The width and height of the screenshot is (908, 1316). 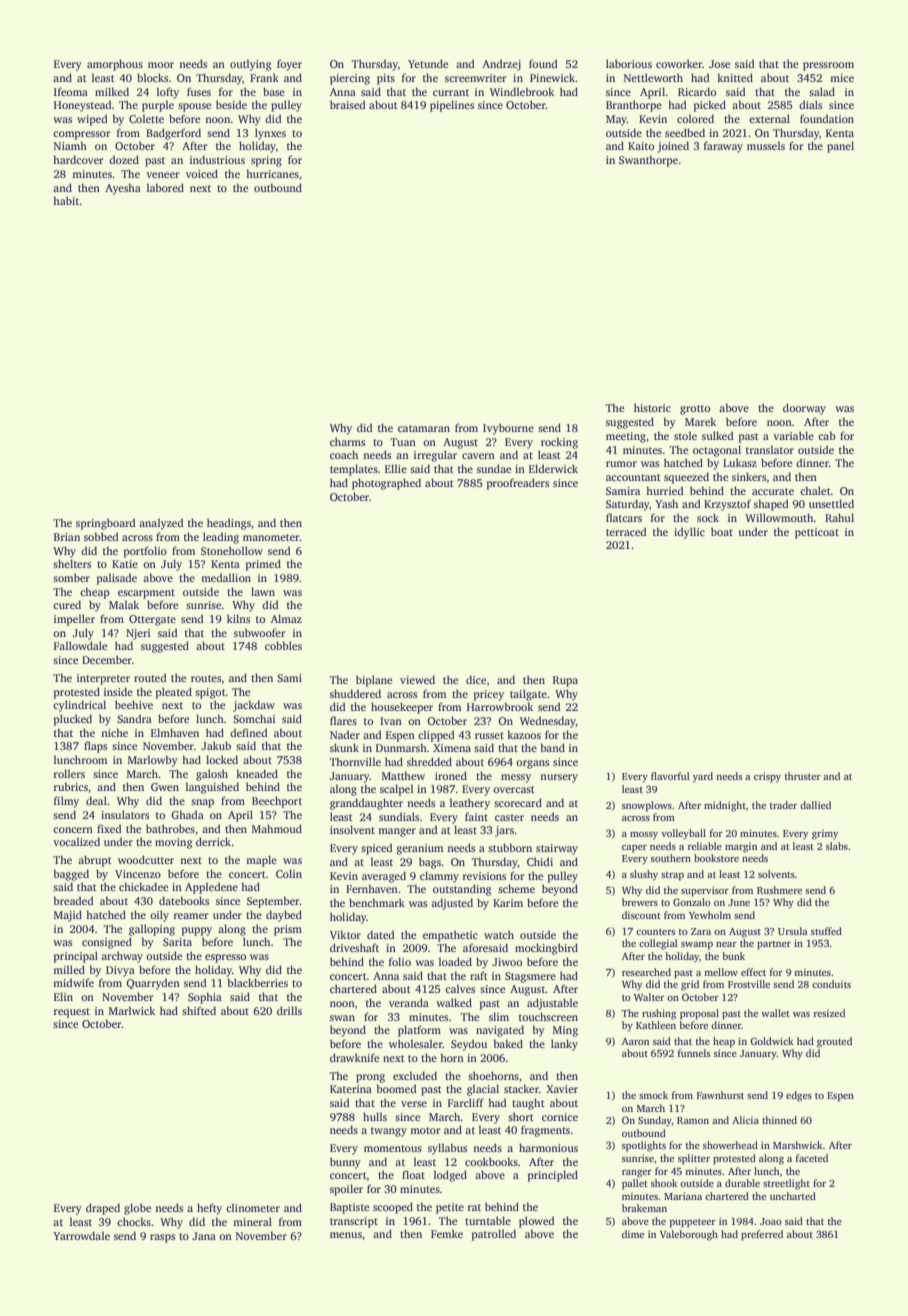 I want to click on Katie, so click(x=125, y=564).
